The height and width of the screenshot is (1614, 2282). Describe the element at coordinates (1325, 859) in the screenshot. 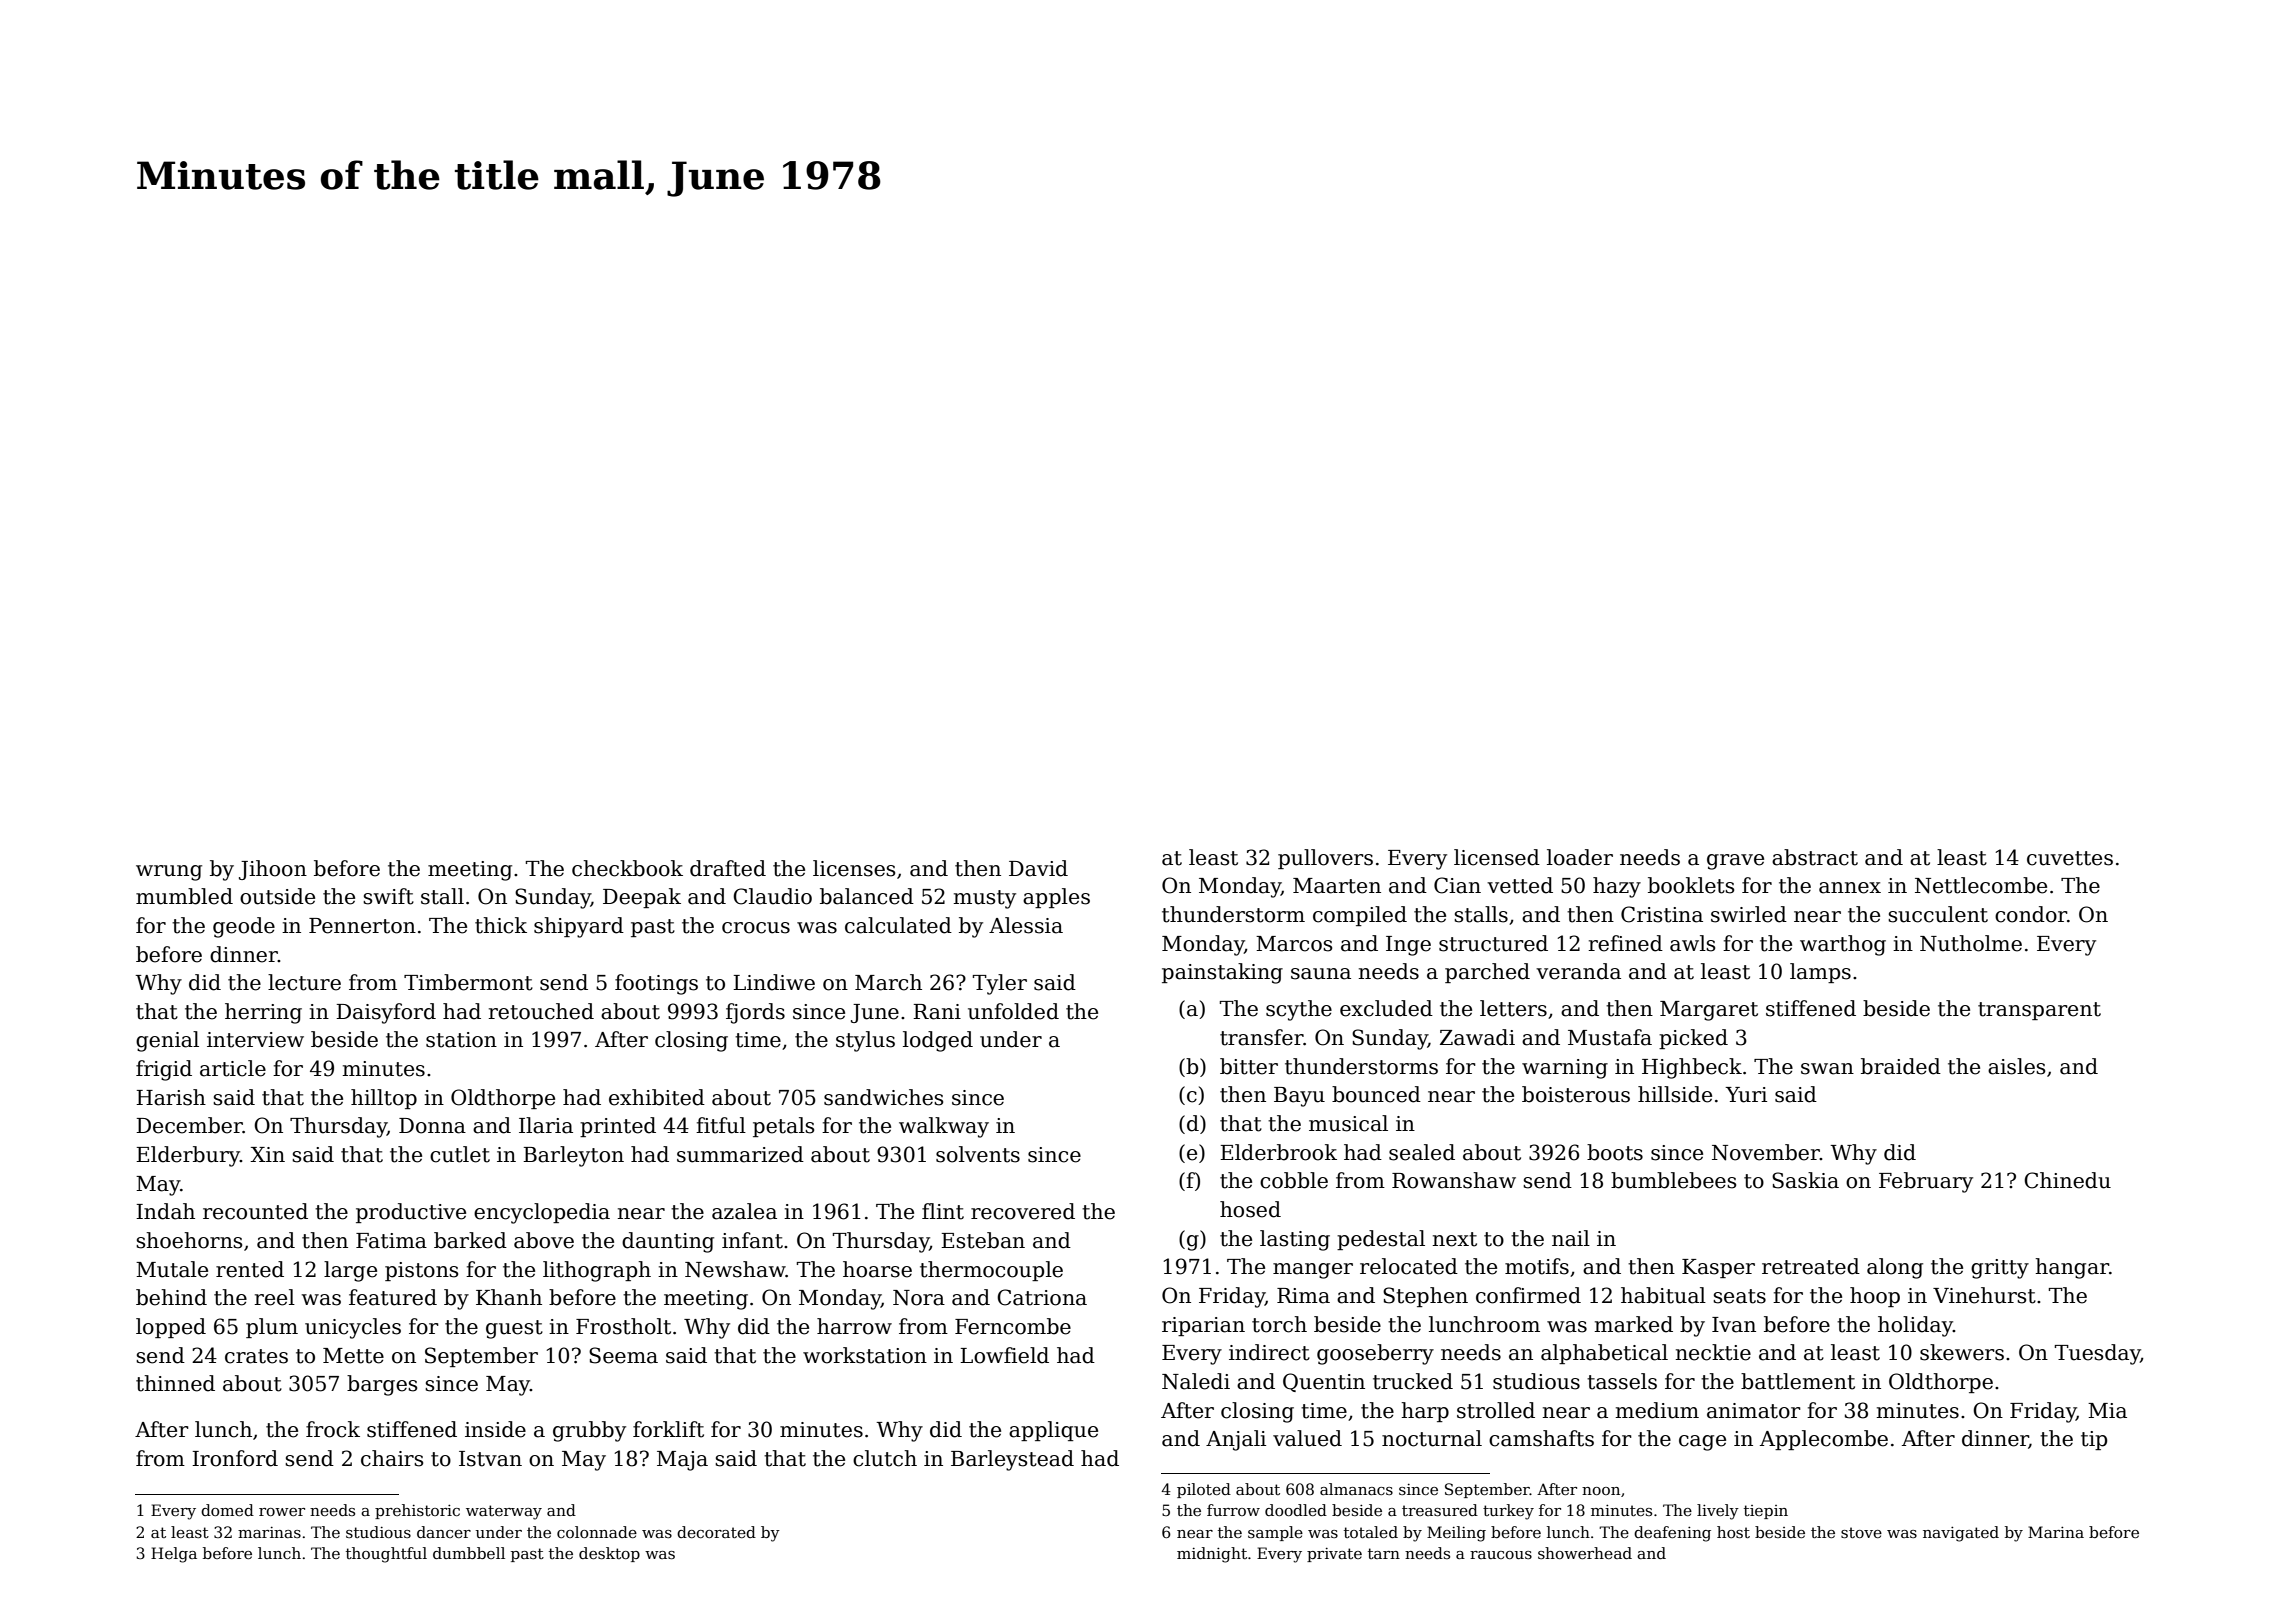

I see `pullovers` at that location.
